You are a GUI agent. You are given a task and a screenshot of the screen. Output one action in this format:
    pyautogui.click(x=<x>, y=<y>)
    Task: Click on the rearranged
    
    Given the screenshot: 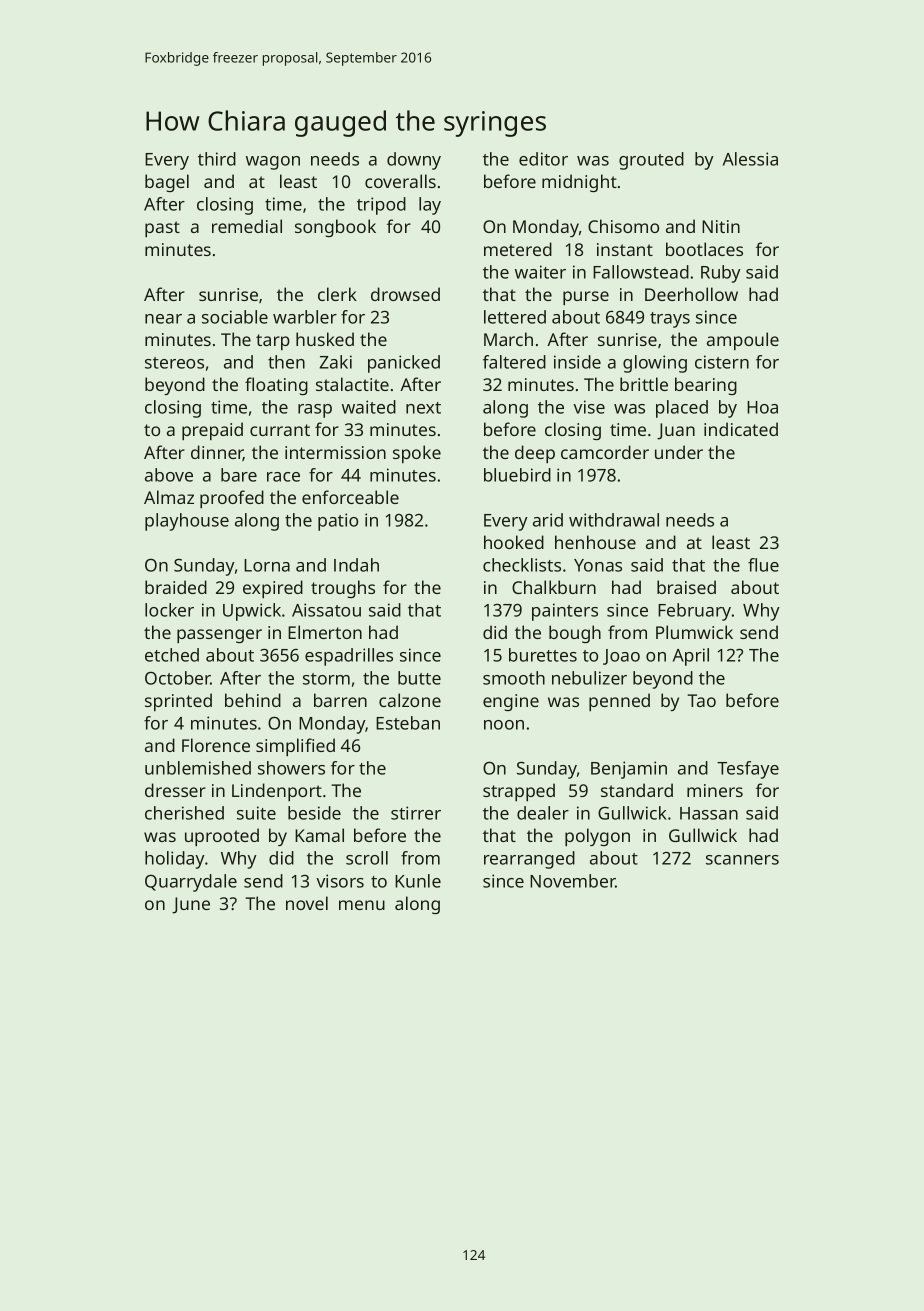 What is the action you would take?
    pyautogui.click(x=529, y=860)
